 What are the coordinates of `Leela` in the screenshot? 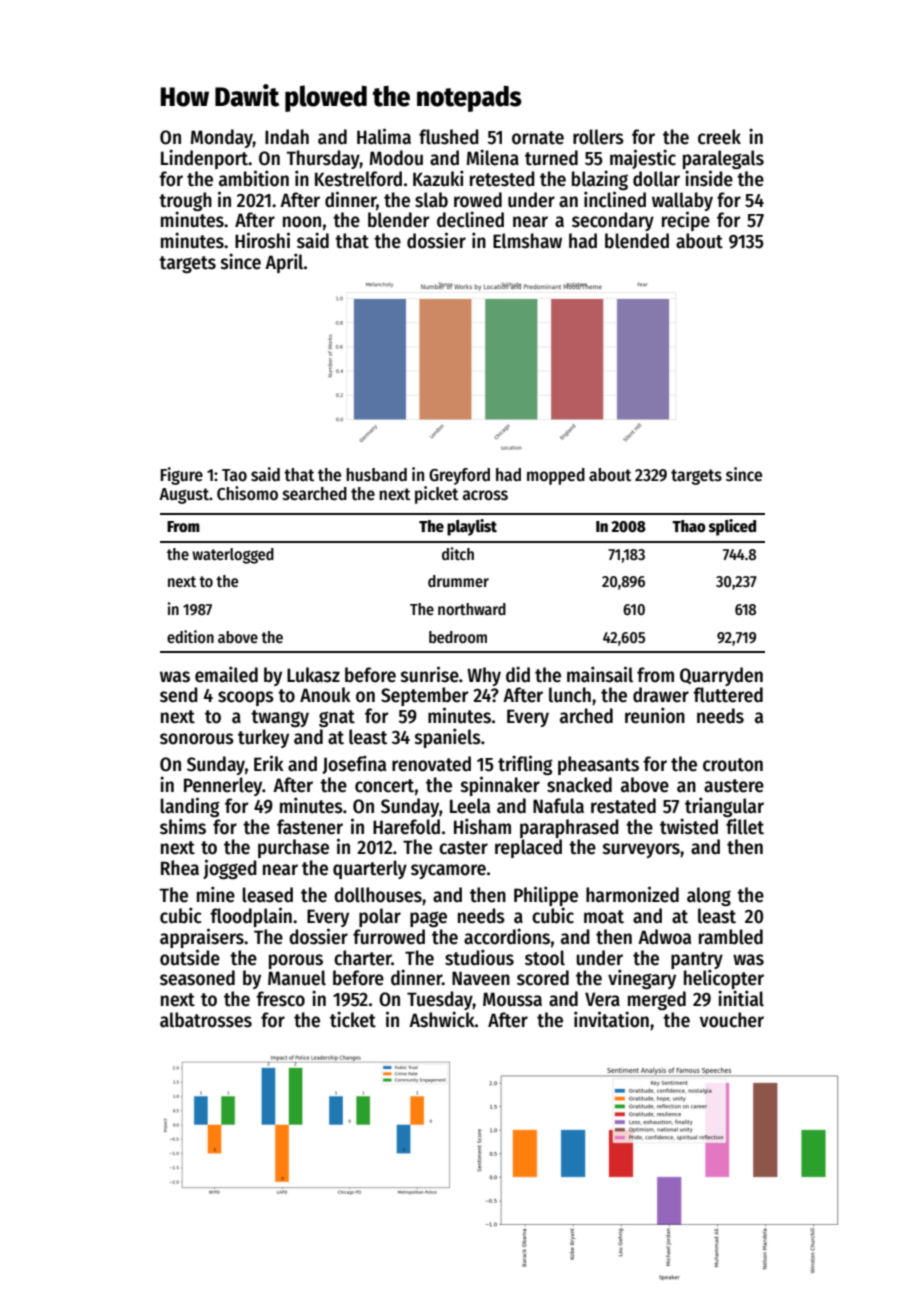 It's located at (470, 806).
